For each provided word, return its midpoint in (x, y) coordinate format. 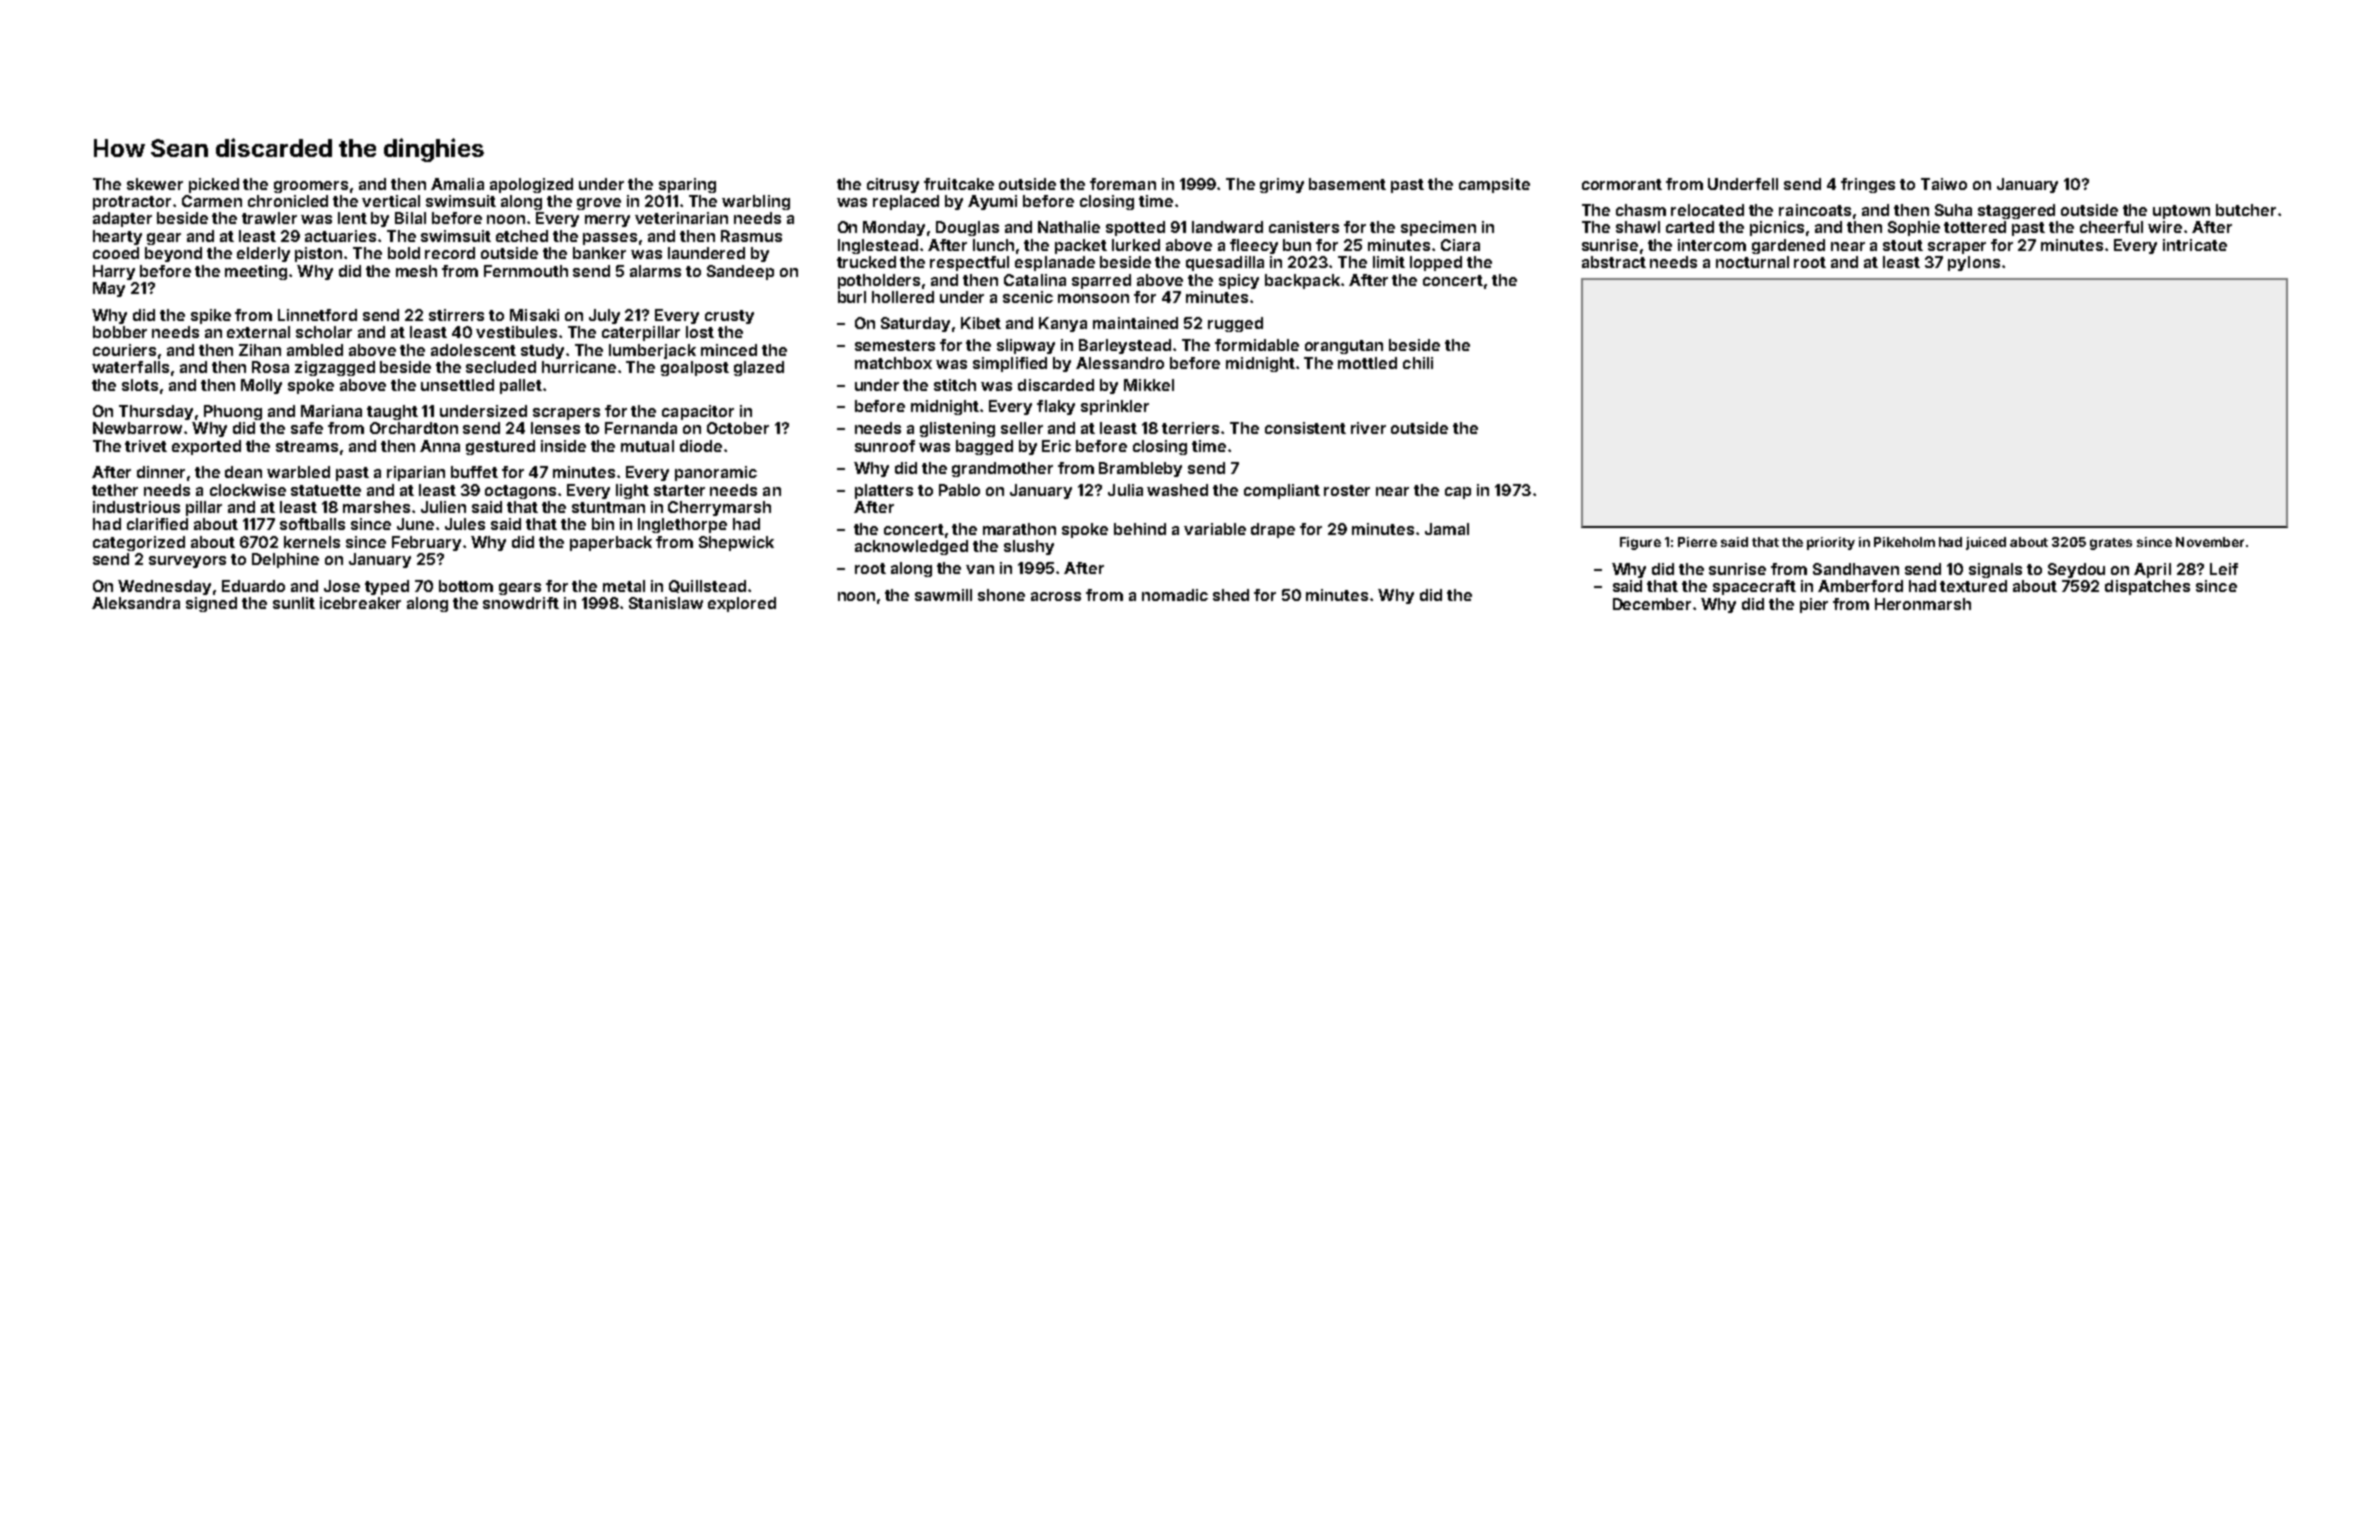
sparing (687, 185)
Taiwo (1944, 184)
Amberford (1860, 586)
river (1368, 428)
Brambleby (1140, 469)
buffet (474, 472)
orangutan (1344, 347)
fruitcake (959, 184)
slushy (1029, 547)
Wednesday (164, 587)
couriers (124, 350)
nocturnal (1752, 262)
